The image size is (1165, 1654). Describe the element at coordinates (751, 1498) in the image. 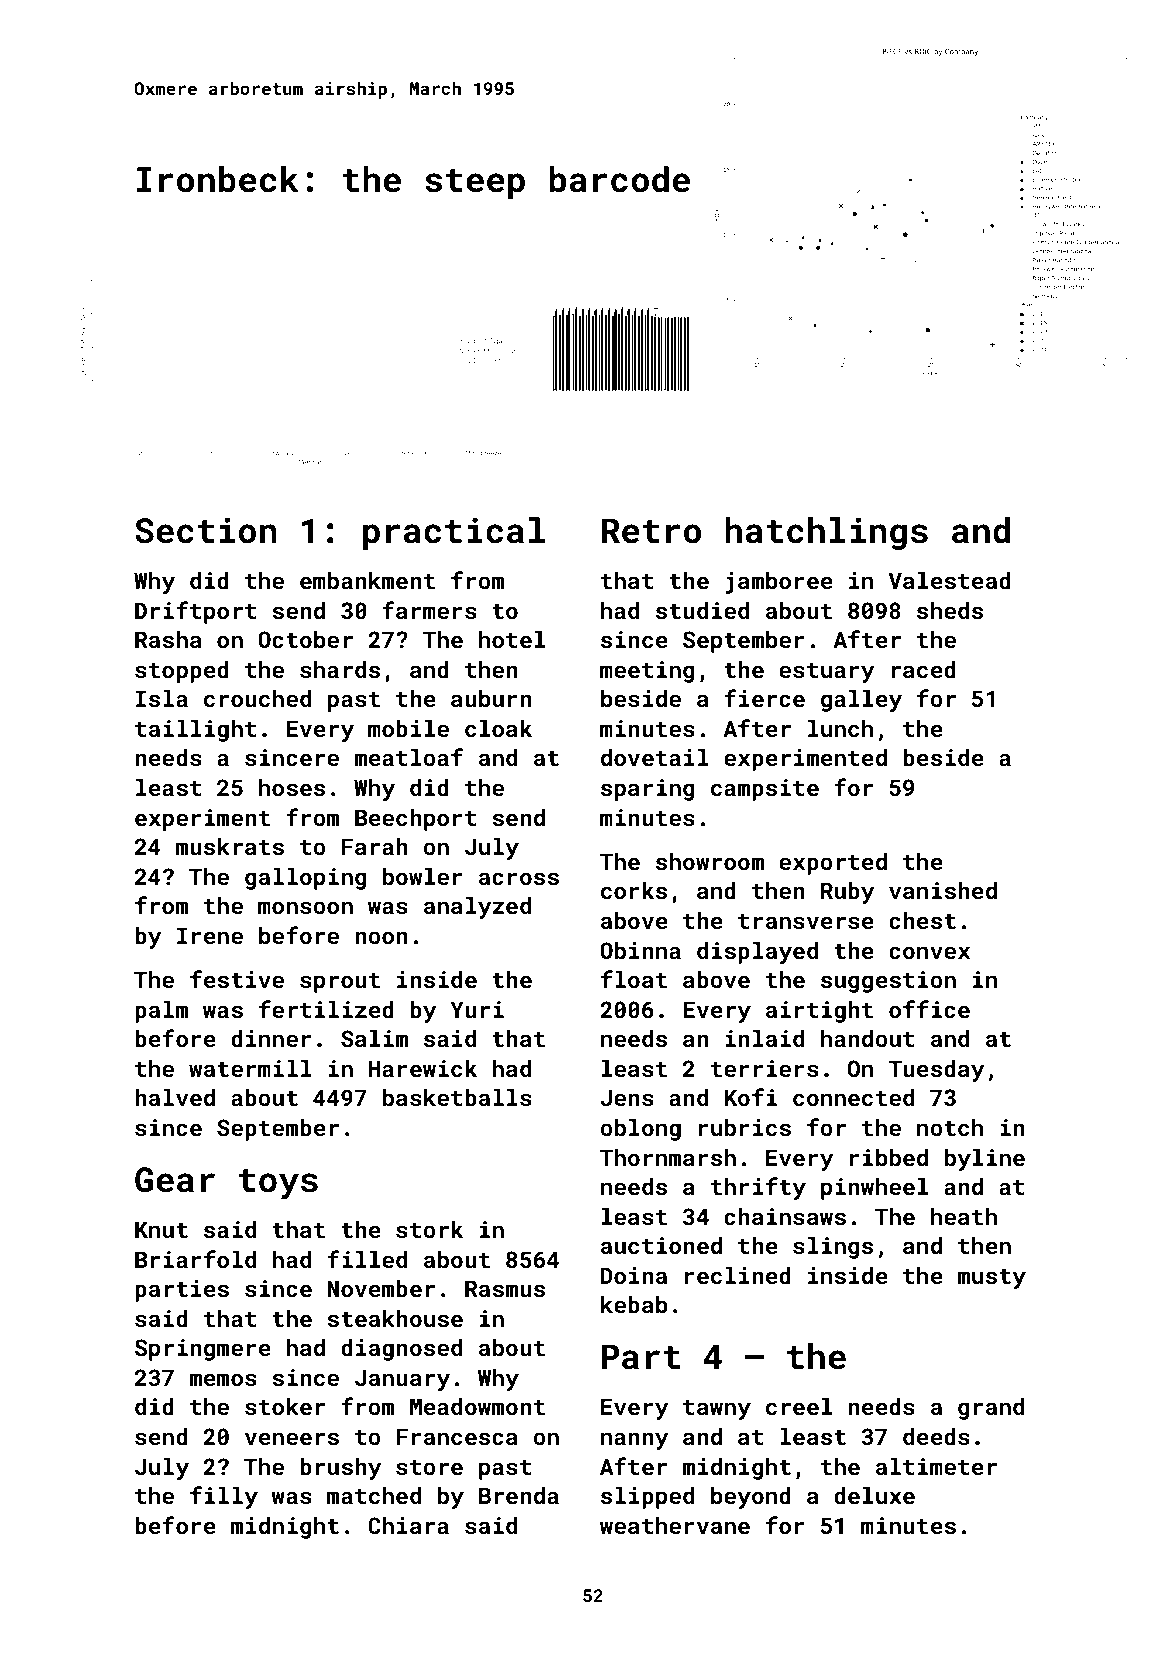

I see `beyond` at that location.
